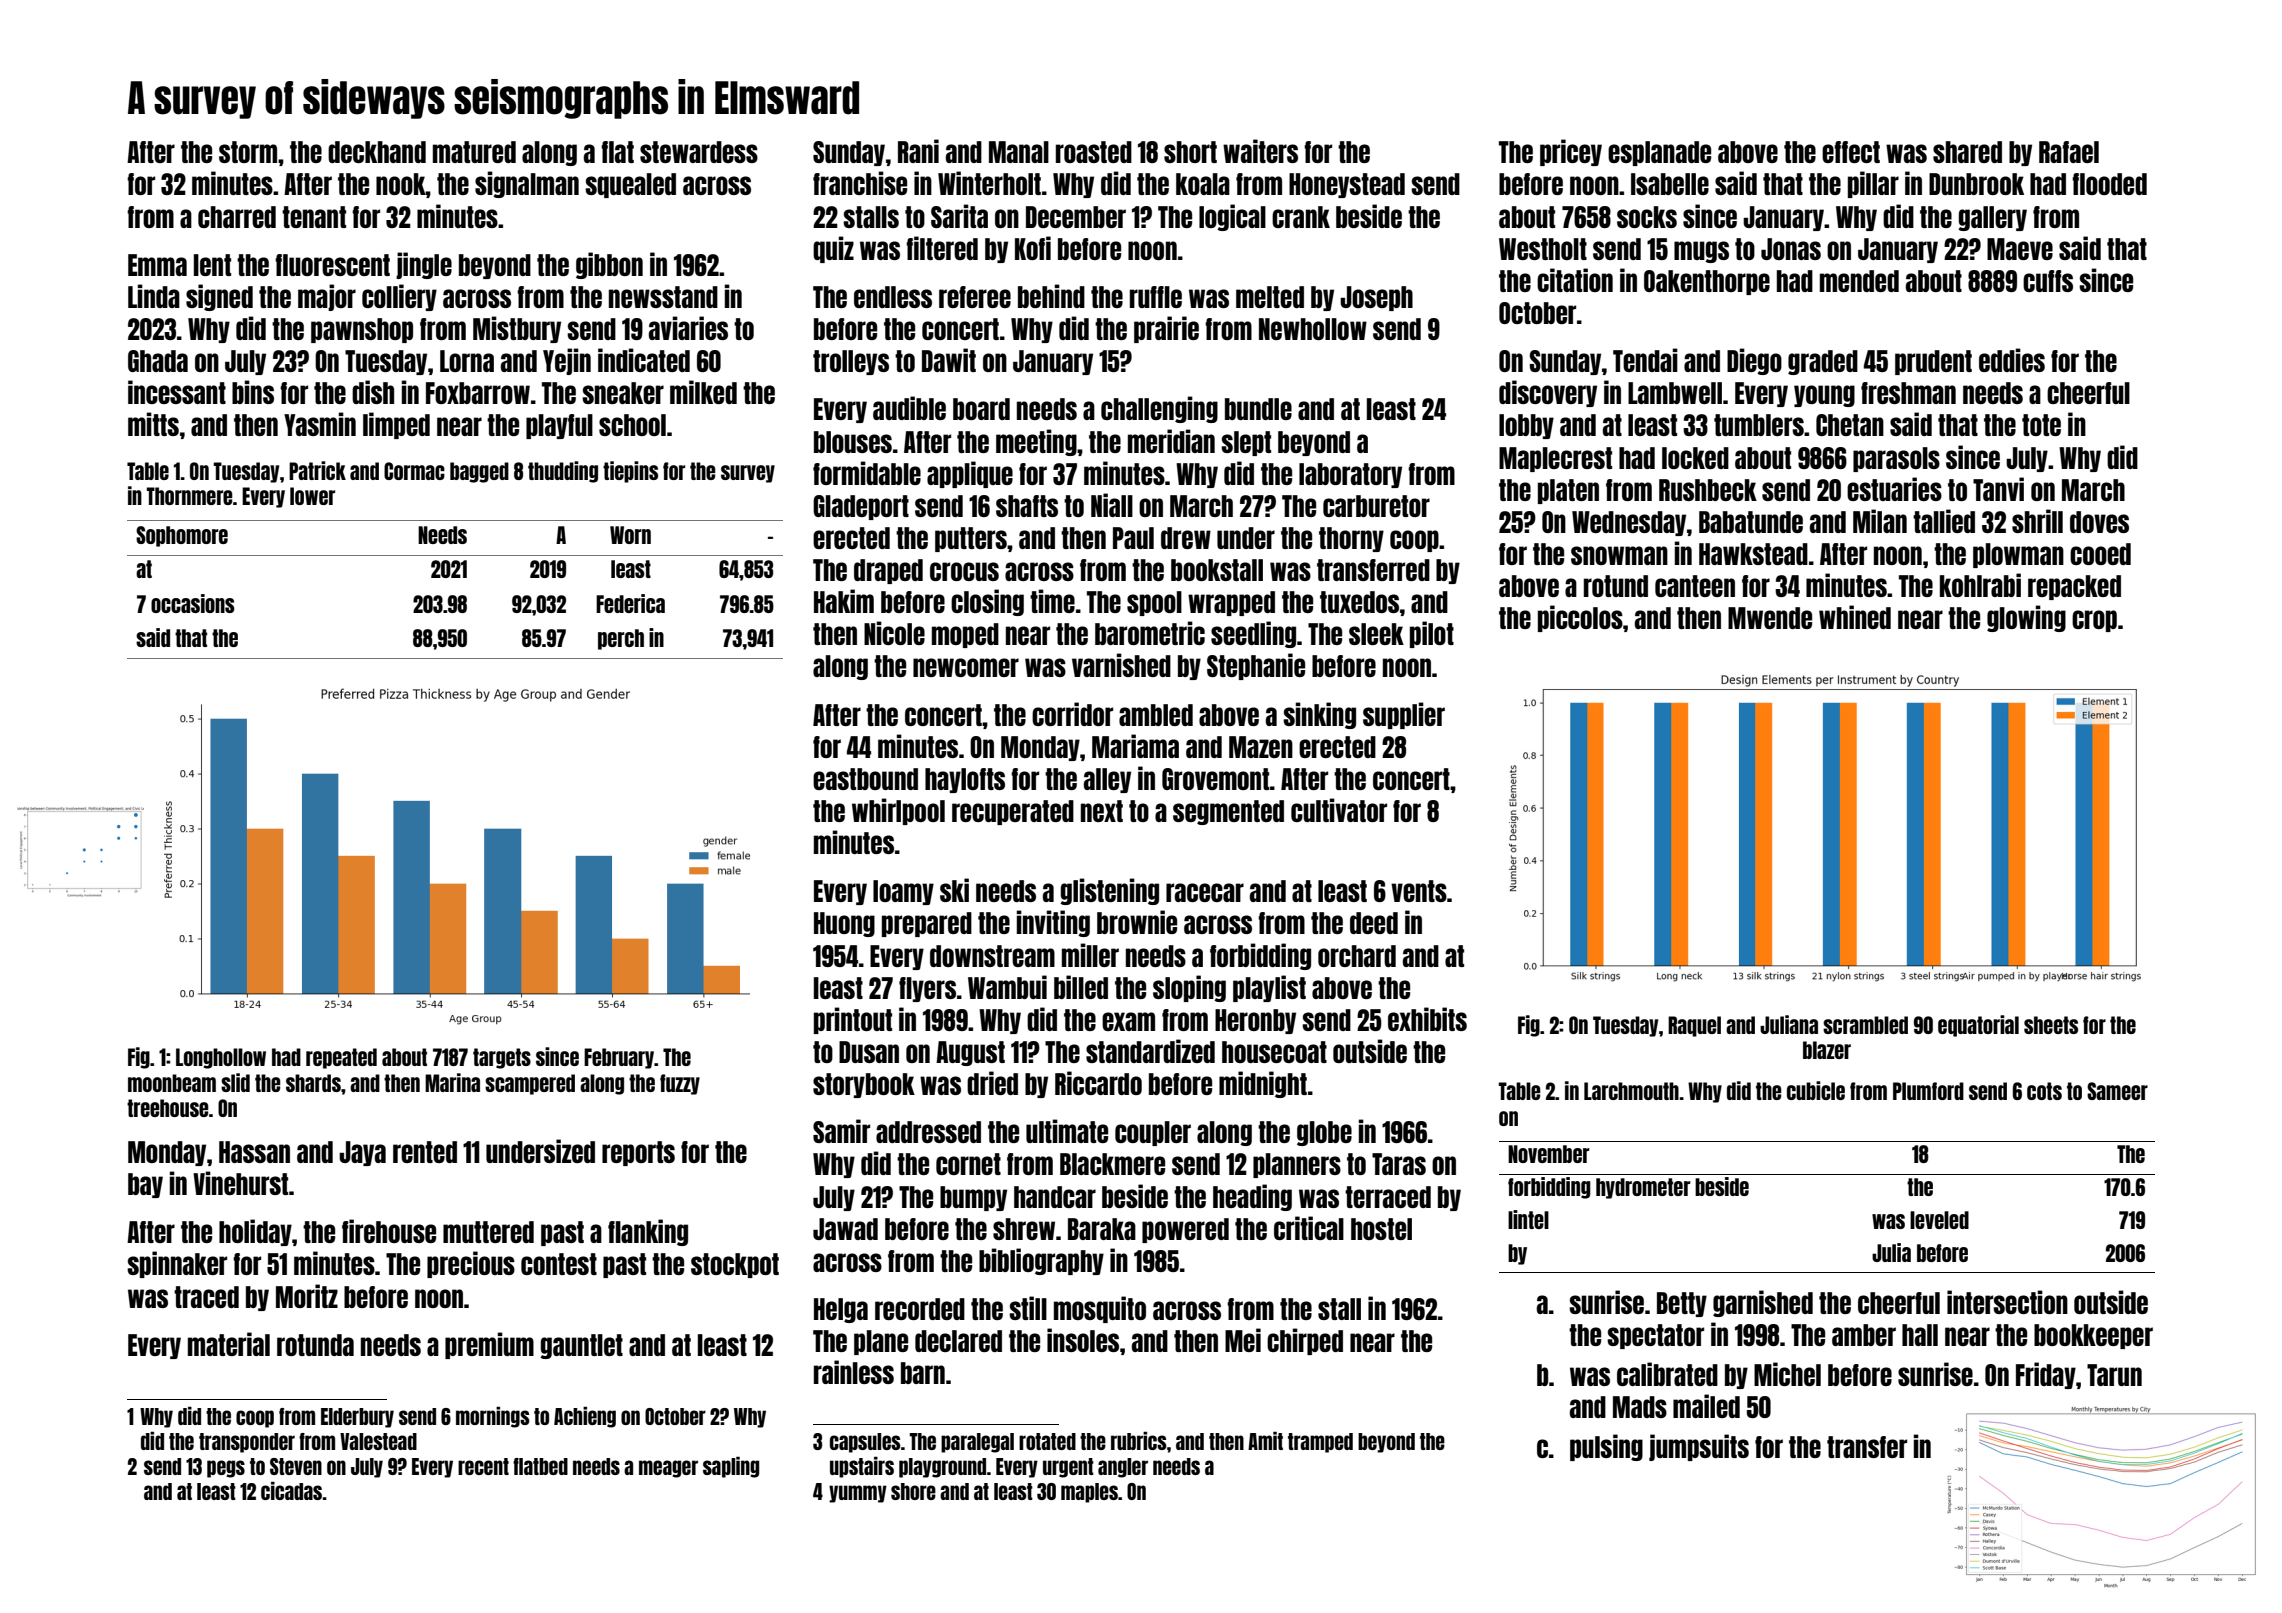 This document has height=1613, width=2282. What do you see at coordinates (2109, 184) in the document?
I see `flooded` at bounding box center [2109, 184].
